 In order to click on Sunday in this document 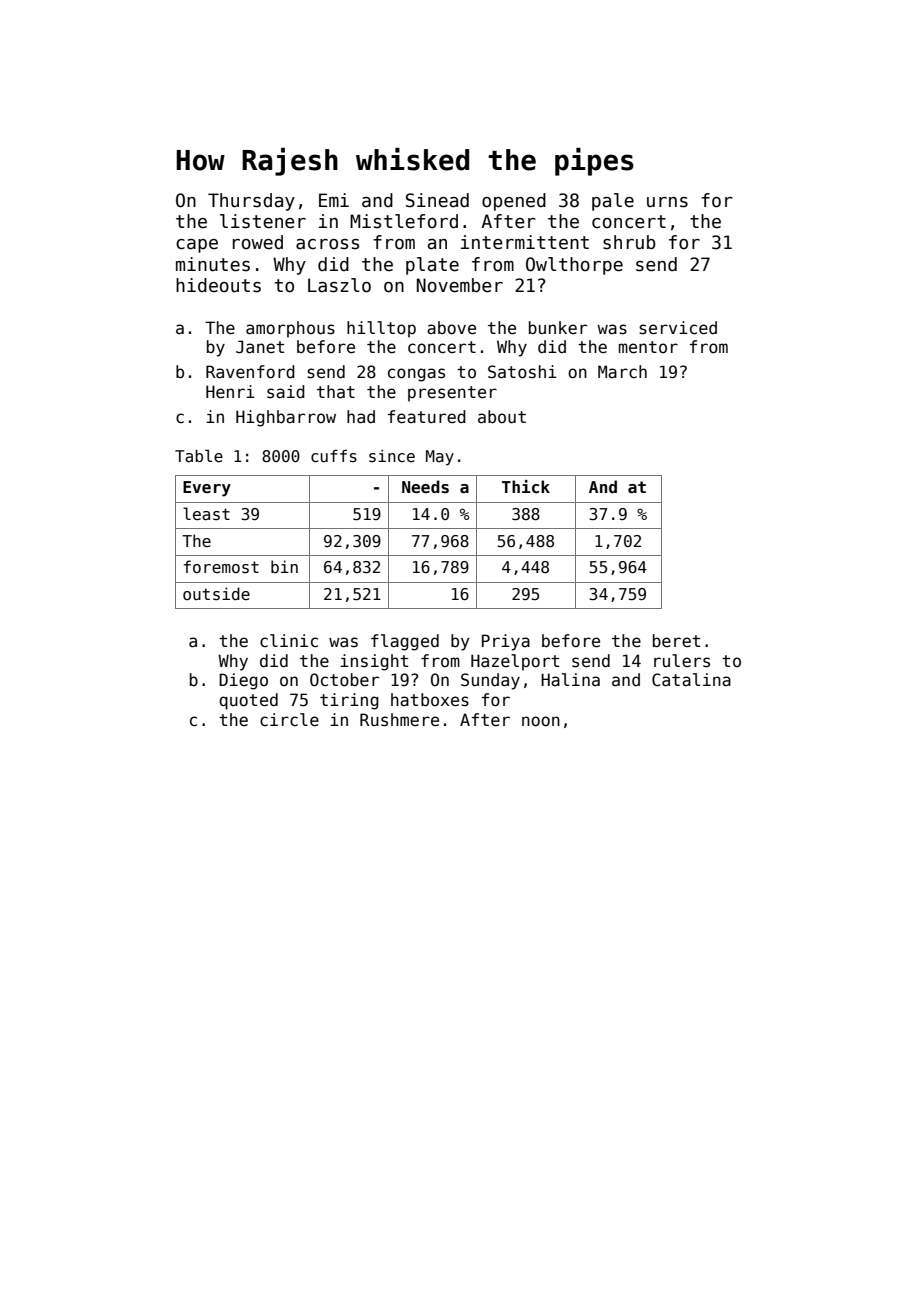, I will do `click(490, 681)`.
